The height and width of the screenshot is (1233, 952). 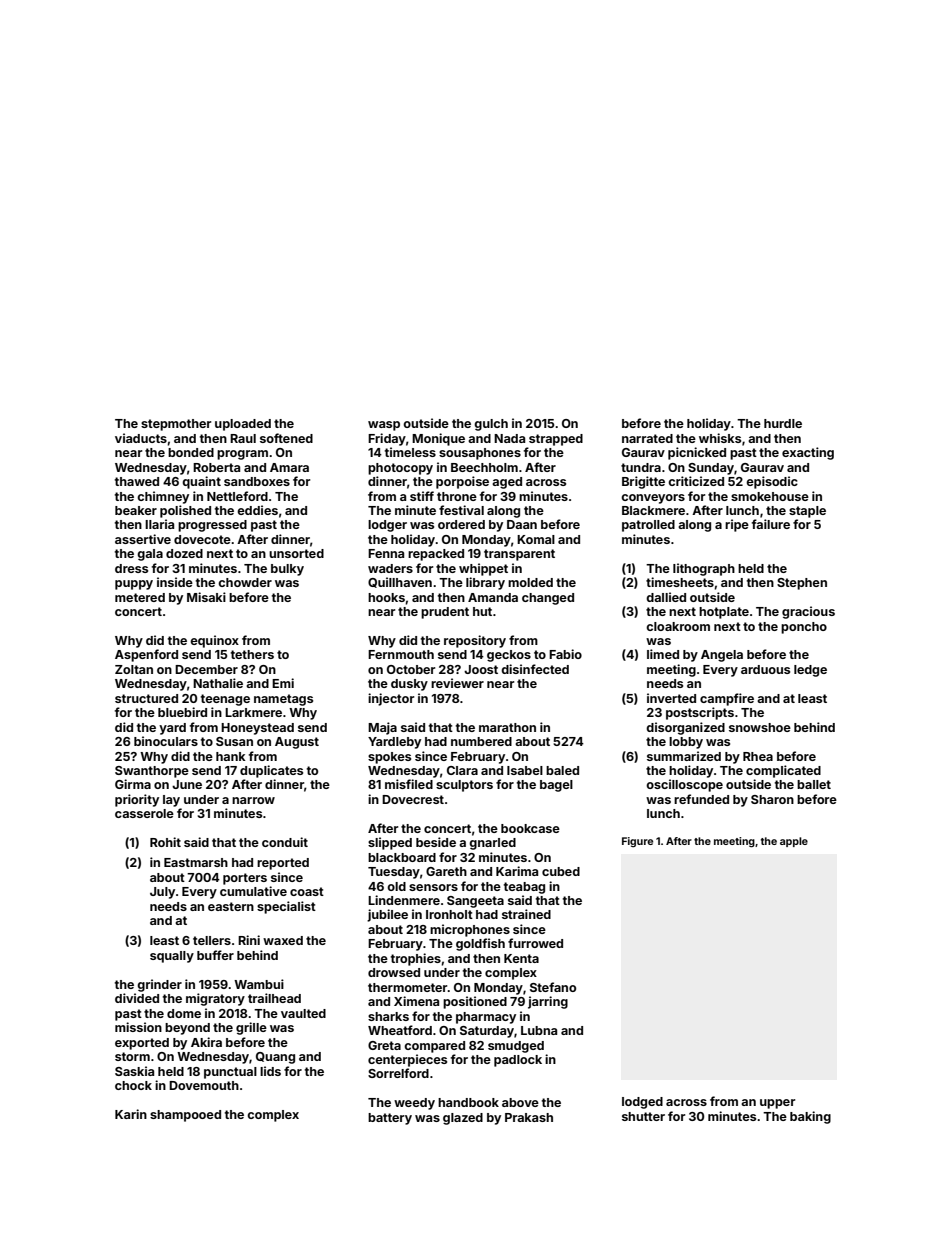 I want to click on Joost, so click(x=481, y=669).
